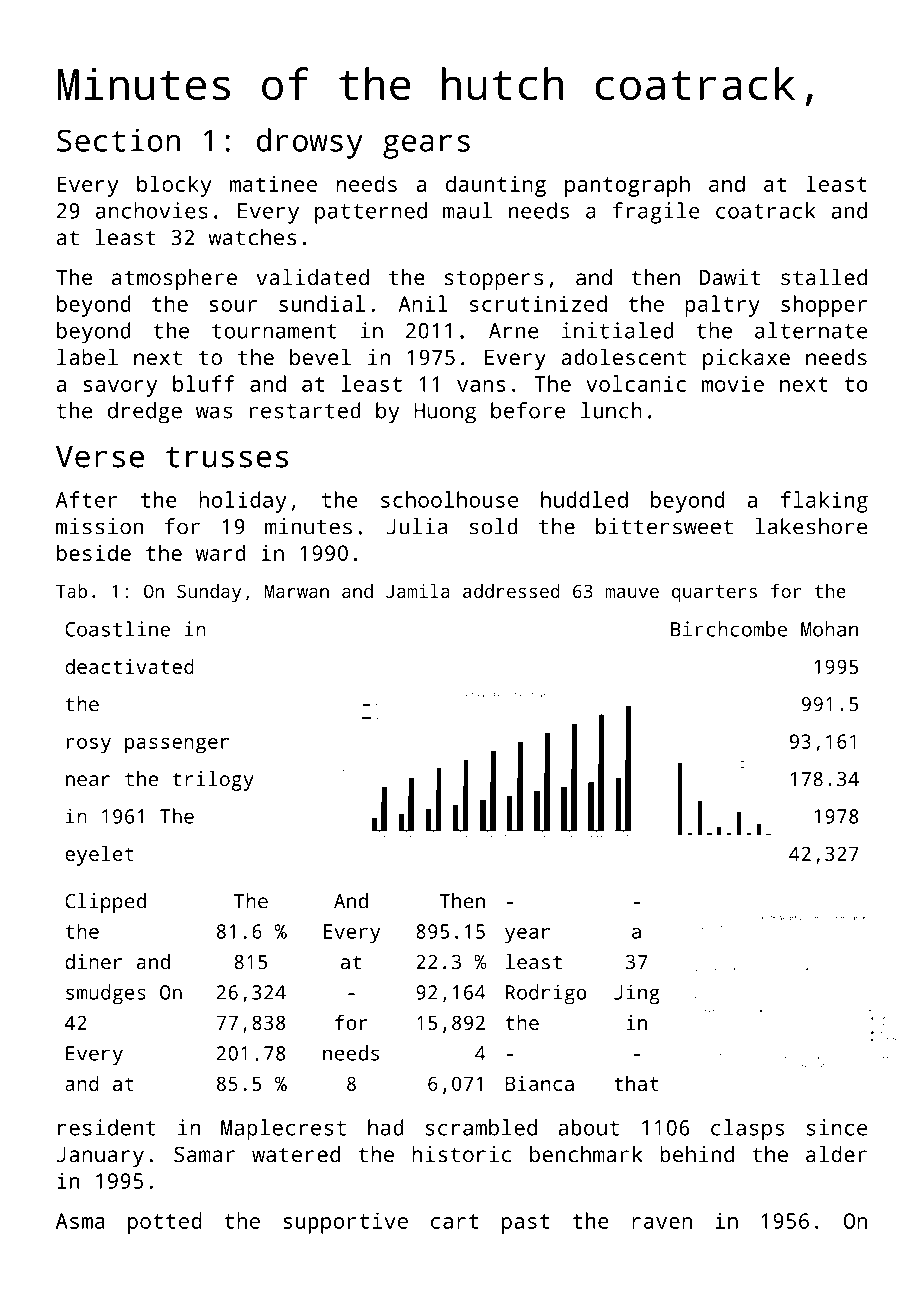 This image has height=1314, width=924. I want to click on Jing, so click(637, 994).
